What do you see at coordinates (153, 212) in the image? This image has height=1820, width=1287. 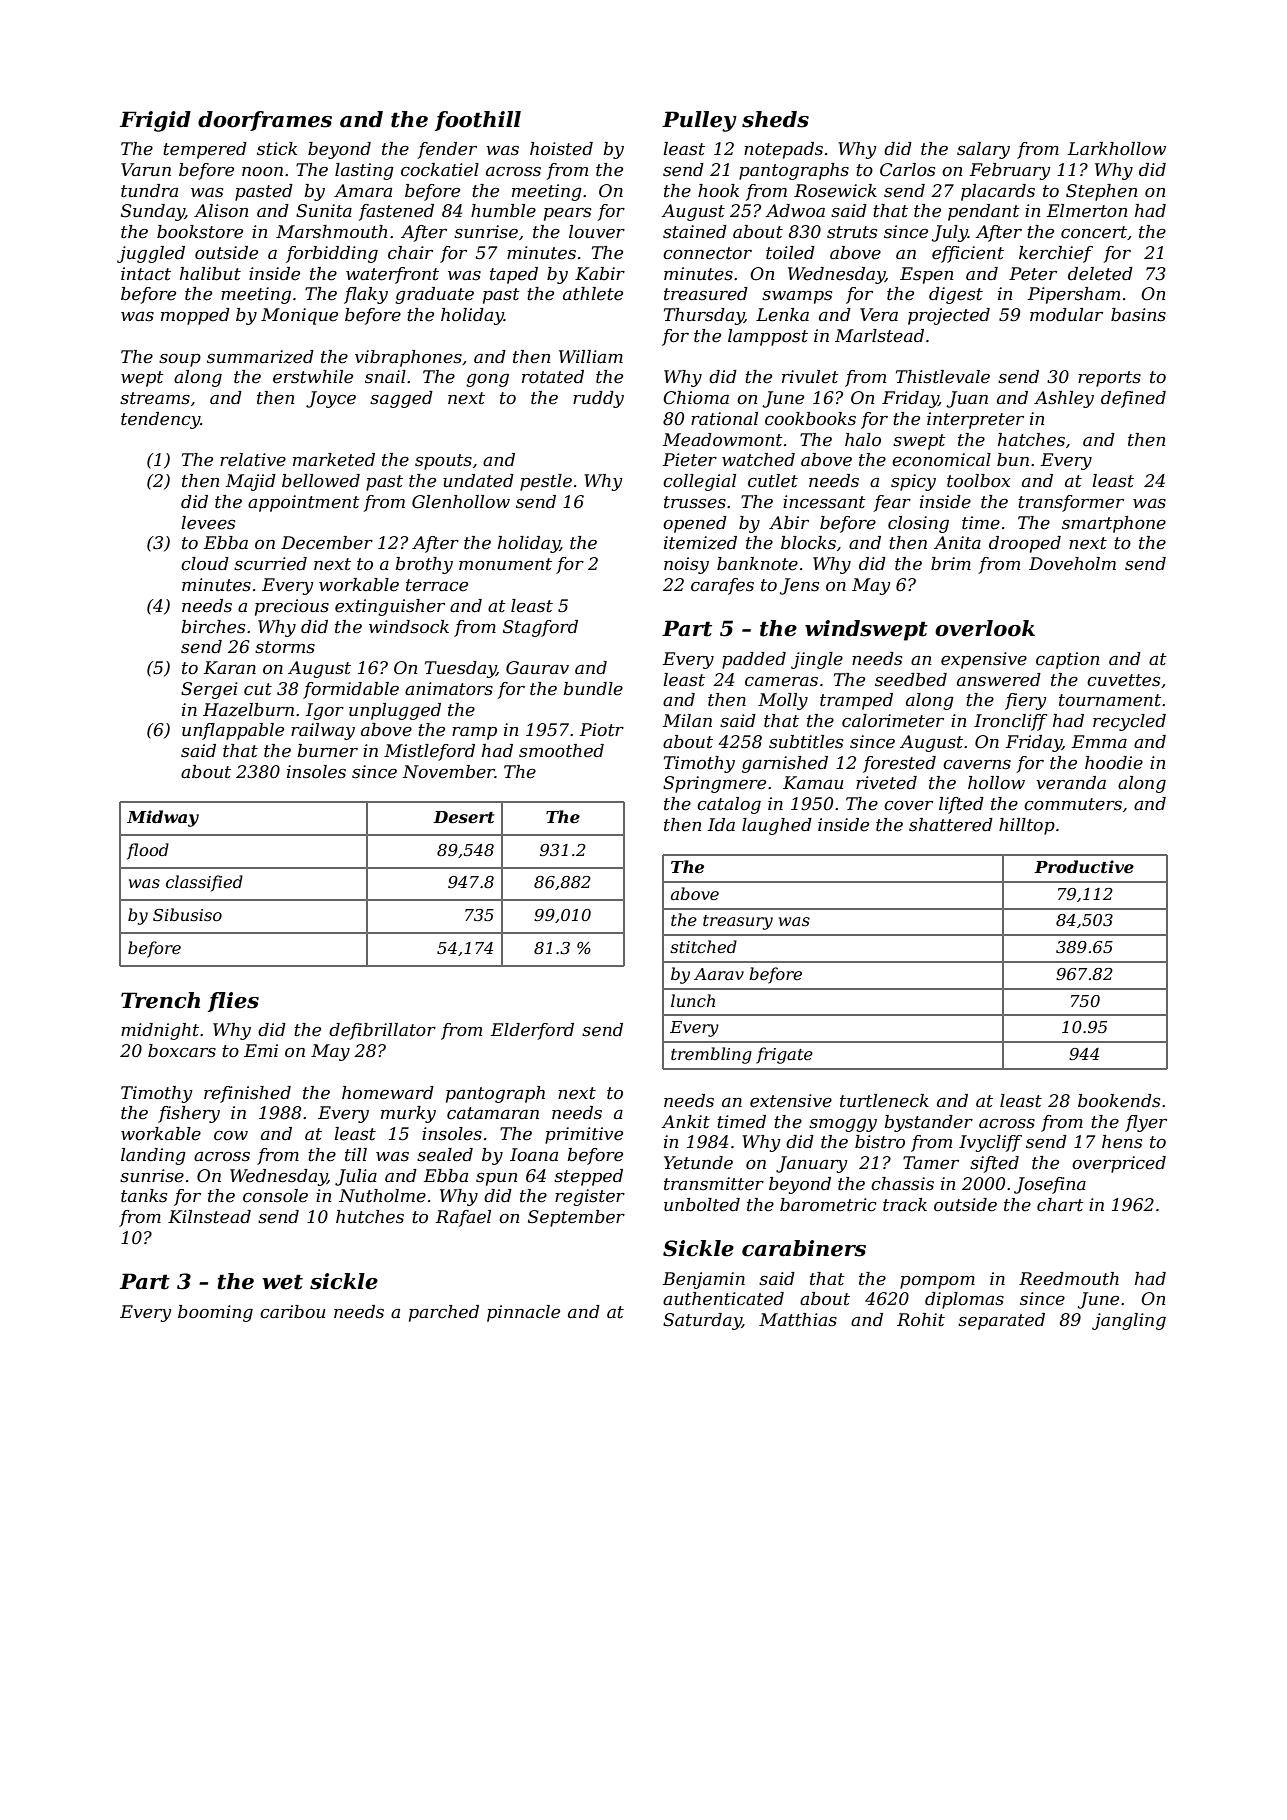 I see `Sunday` at bounding box center [153, 212].
